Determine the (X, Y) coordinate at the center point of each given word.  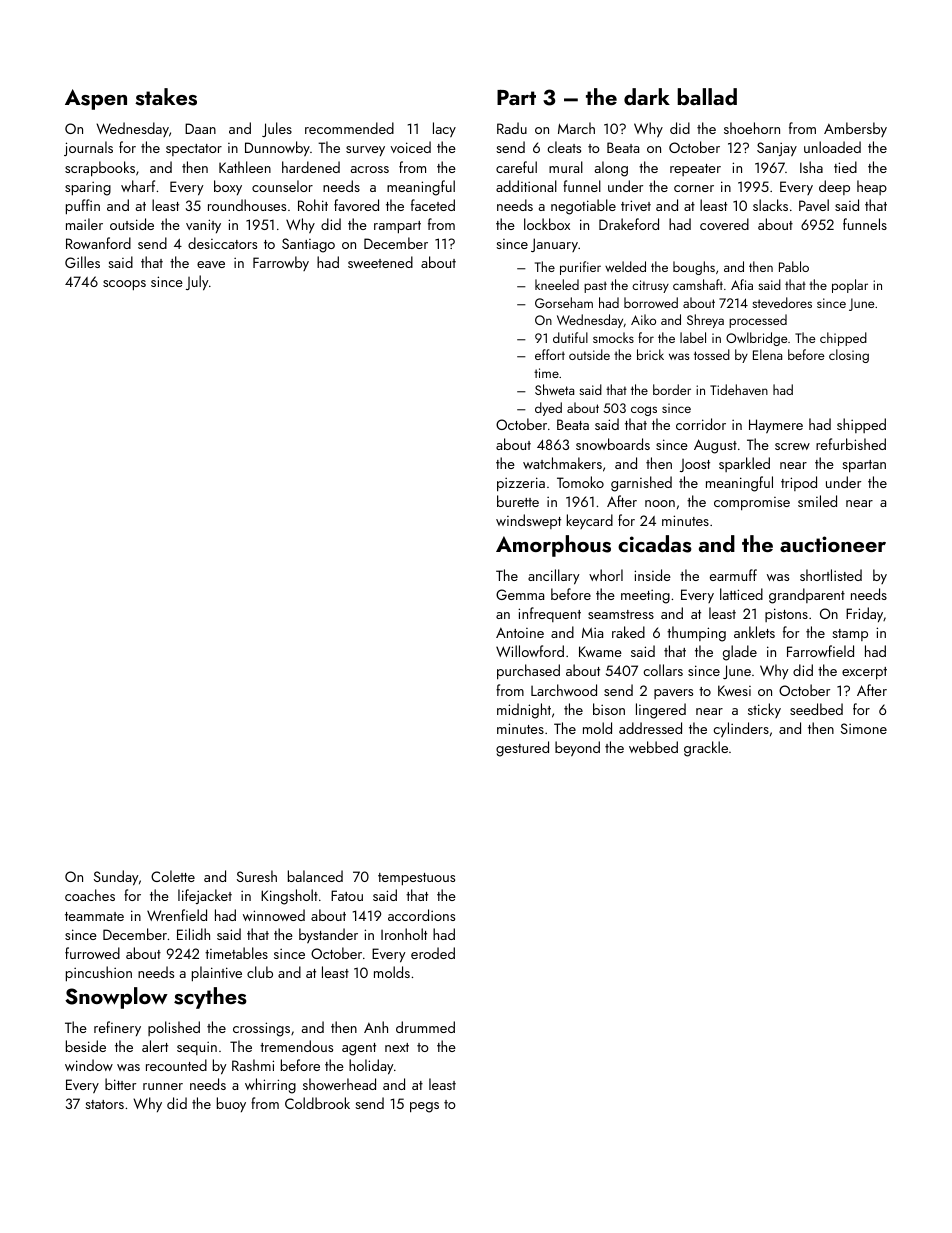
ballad (707, 96)
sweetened (380, 262)
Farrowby (281, 263)
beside (86, 1046)
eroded (433, 953)
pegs (424, 1107)
